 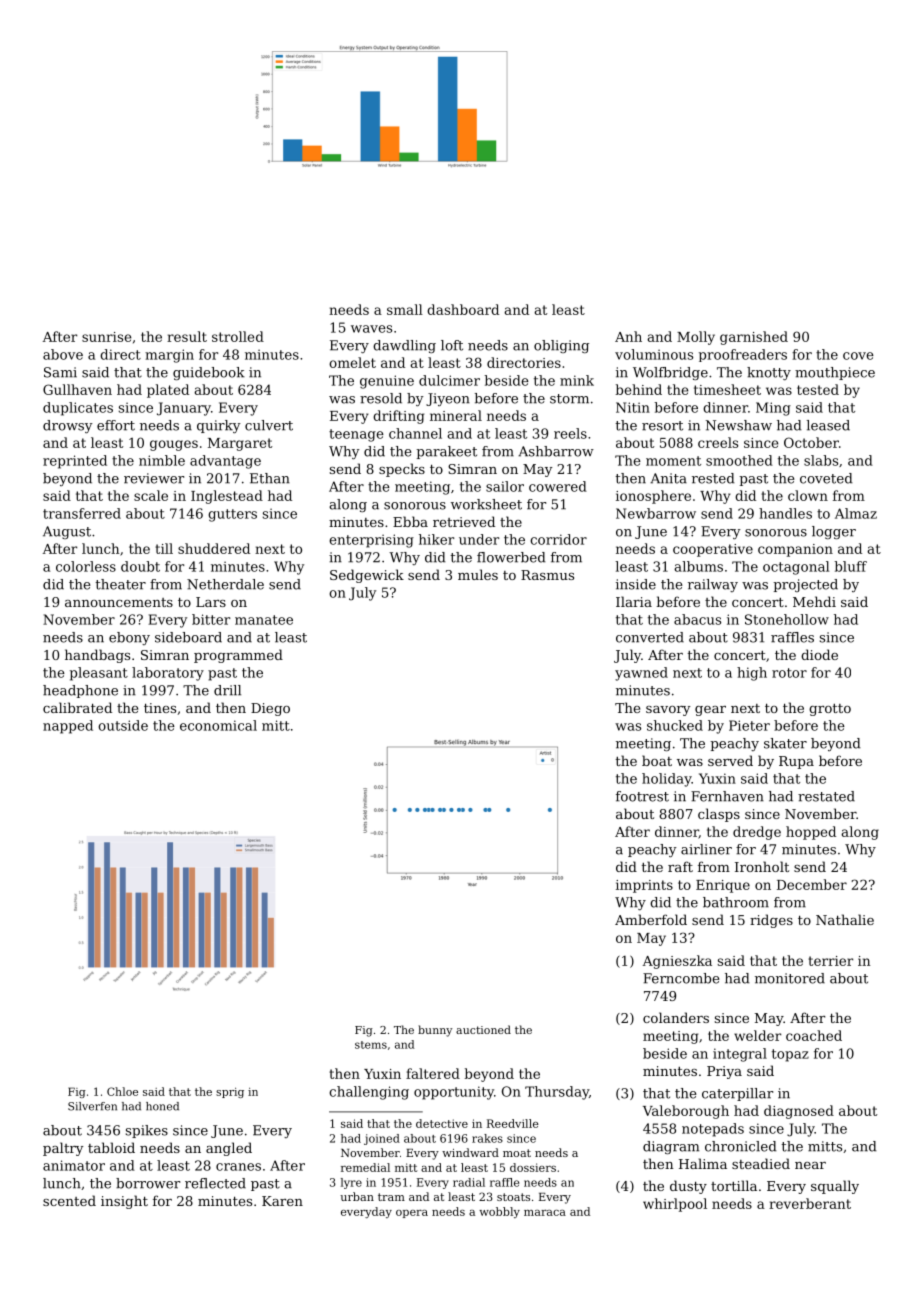 What do you see at coordinates (74, 1165) in the page?
I see `animator` at bounding box center [74, 1165].
